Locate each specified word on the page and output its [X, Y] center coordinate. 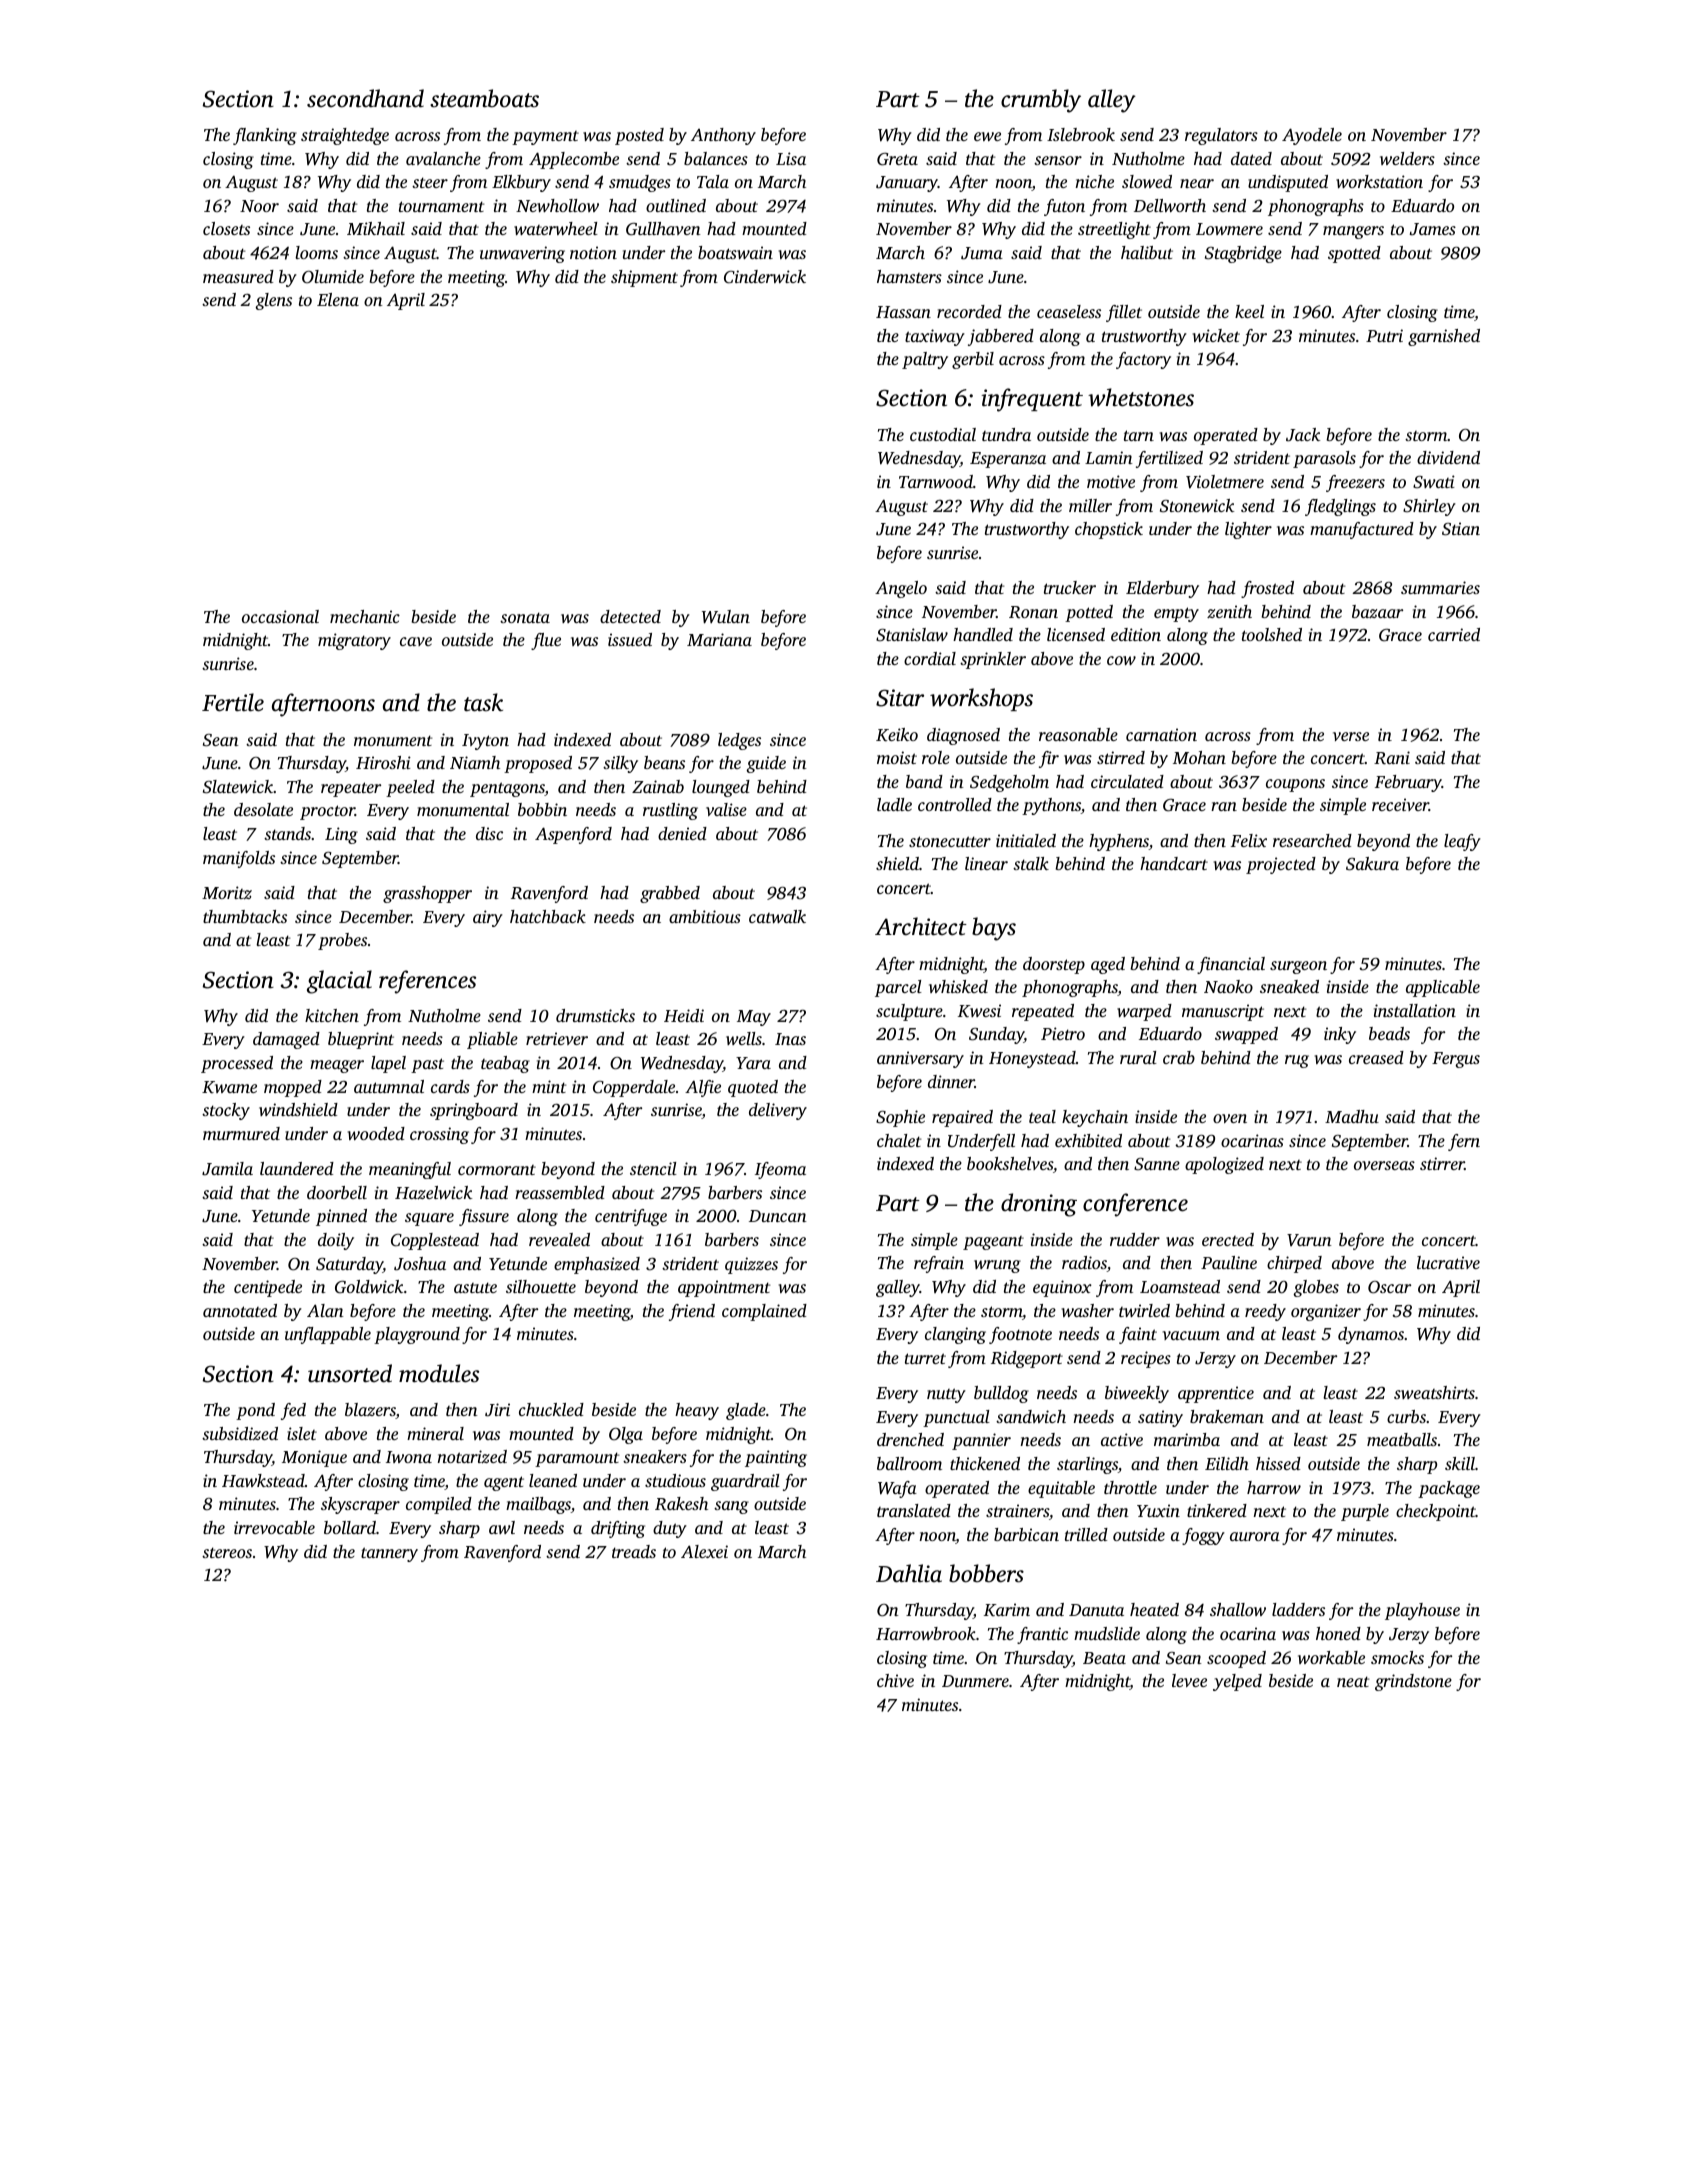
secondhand [365, 98]
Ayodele [1312, 136]
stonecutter [950, 841]
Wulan [726, 617]
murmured [241, 1133]
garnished [1444, 337]
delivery [778, 1111]
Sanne [1157, 1164]
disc [489, 833]
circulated [1127, 781]
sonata [525, 617]
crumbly [1041, 101]
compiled [439, 1505]
